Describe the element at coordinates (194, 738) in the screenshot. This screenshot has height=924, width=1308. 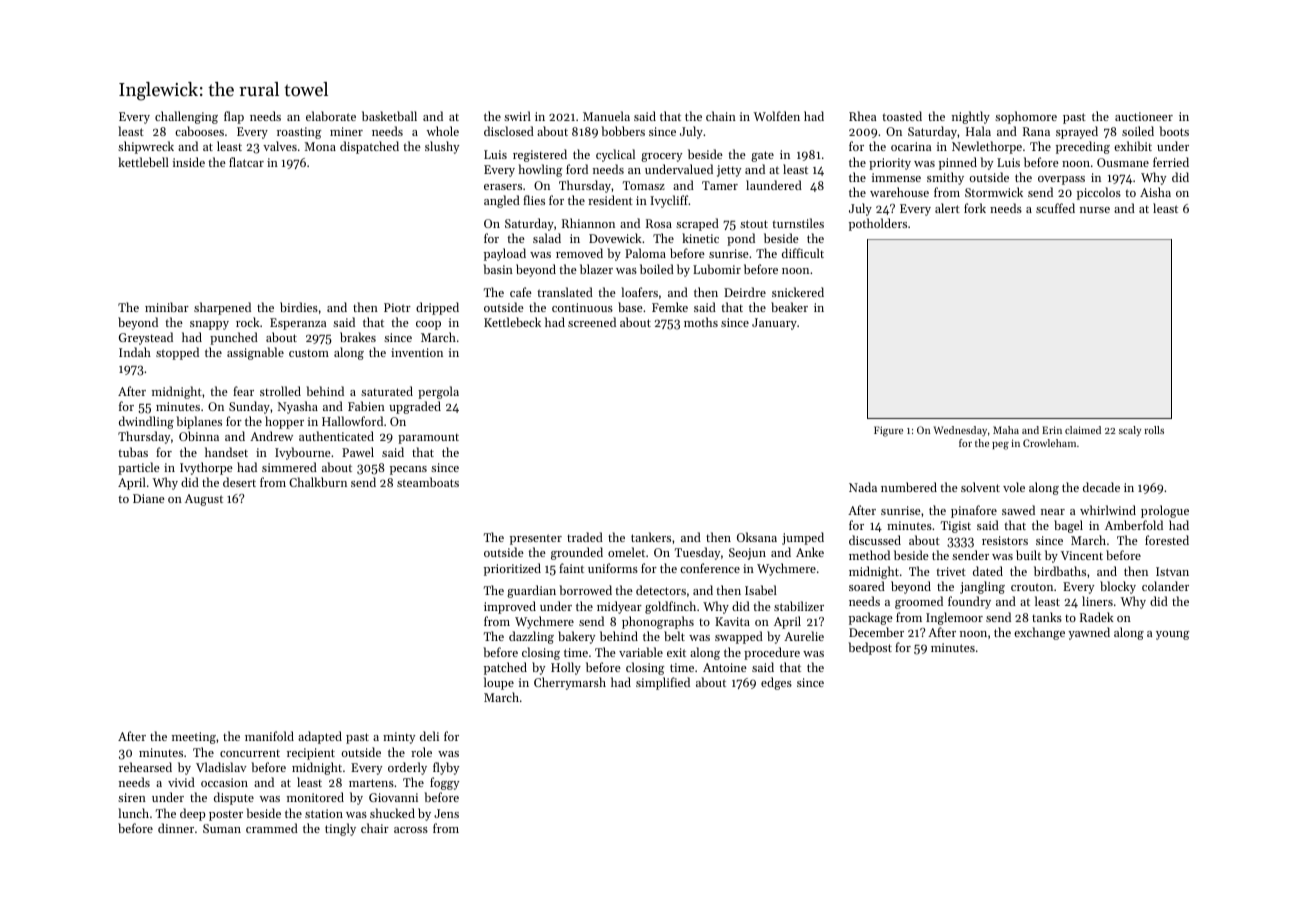
I see `meeting` at that location.
